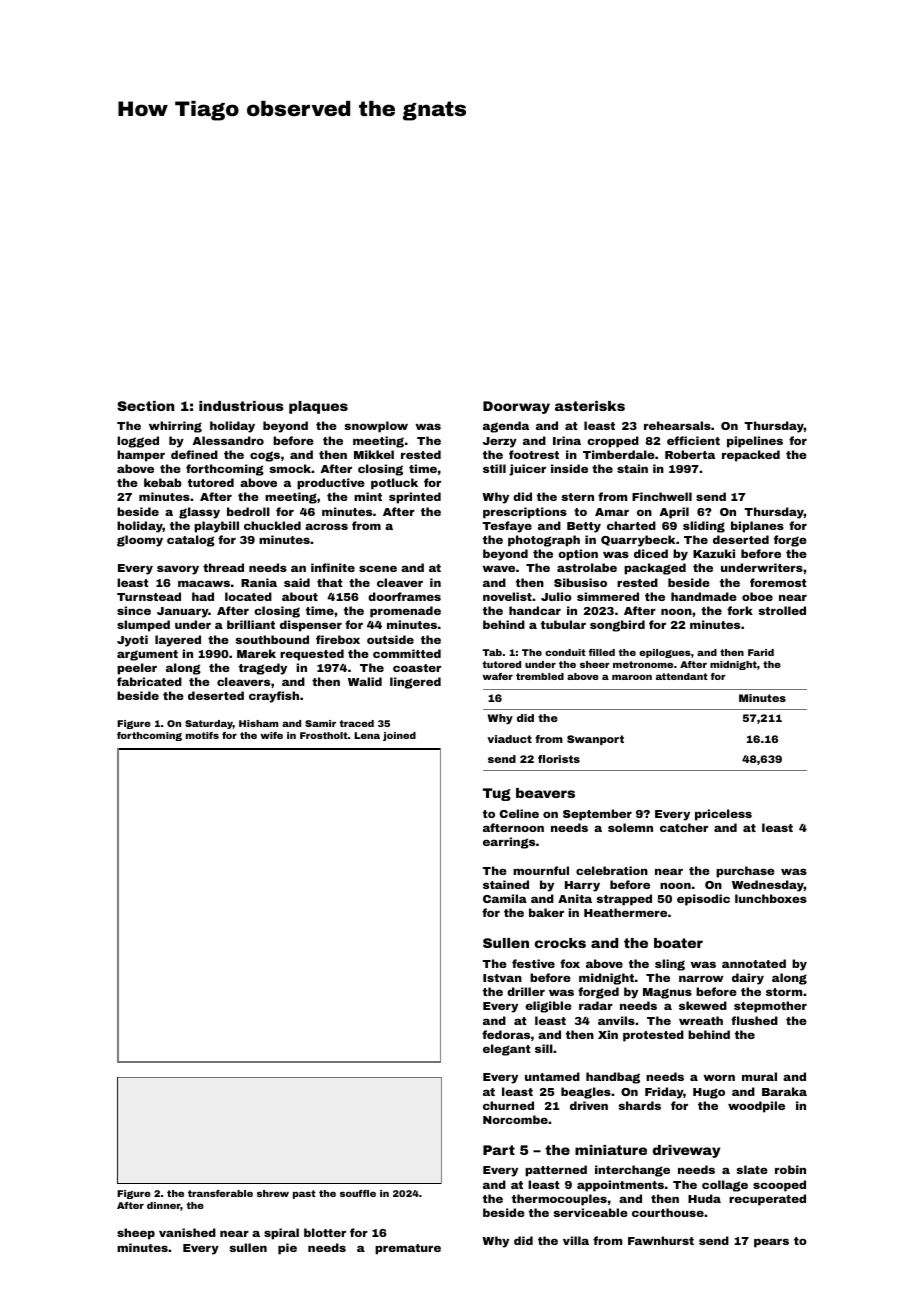 The height and width of the image is (1308, 924). Describe the element at coordinates (556, 1171) in the image. I see `patterned` at that location.
